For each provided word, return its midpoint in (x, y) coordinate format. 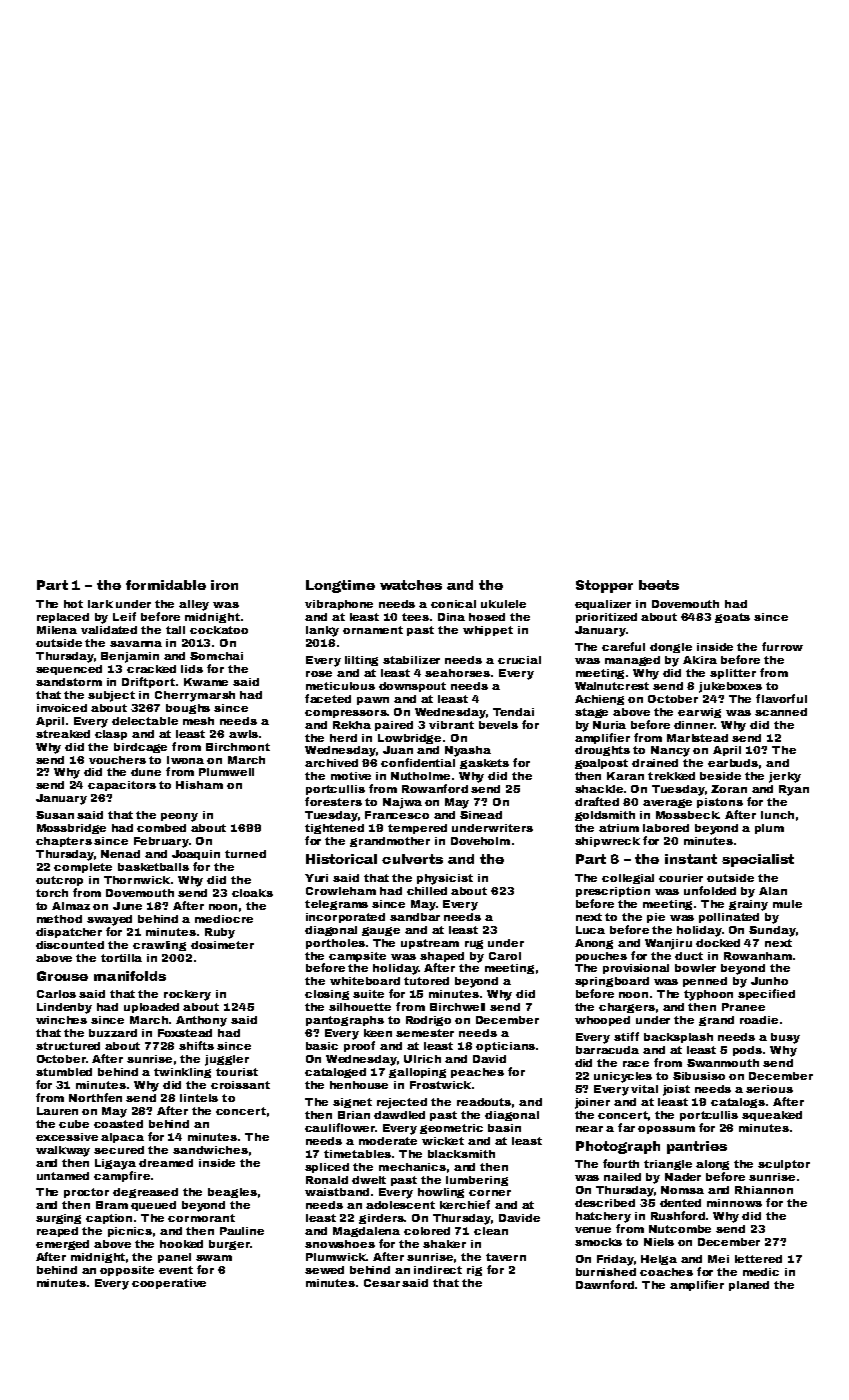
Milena (57, 630)
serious (769, 1089)
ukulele (503, 604)
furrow (782, 646)
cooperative (169, 1284)
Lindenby (64, 1008)
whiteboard (365, 981)
